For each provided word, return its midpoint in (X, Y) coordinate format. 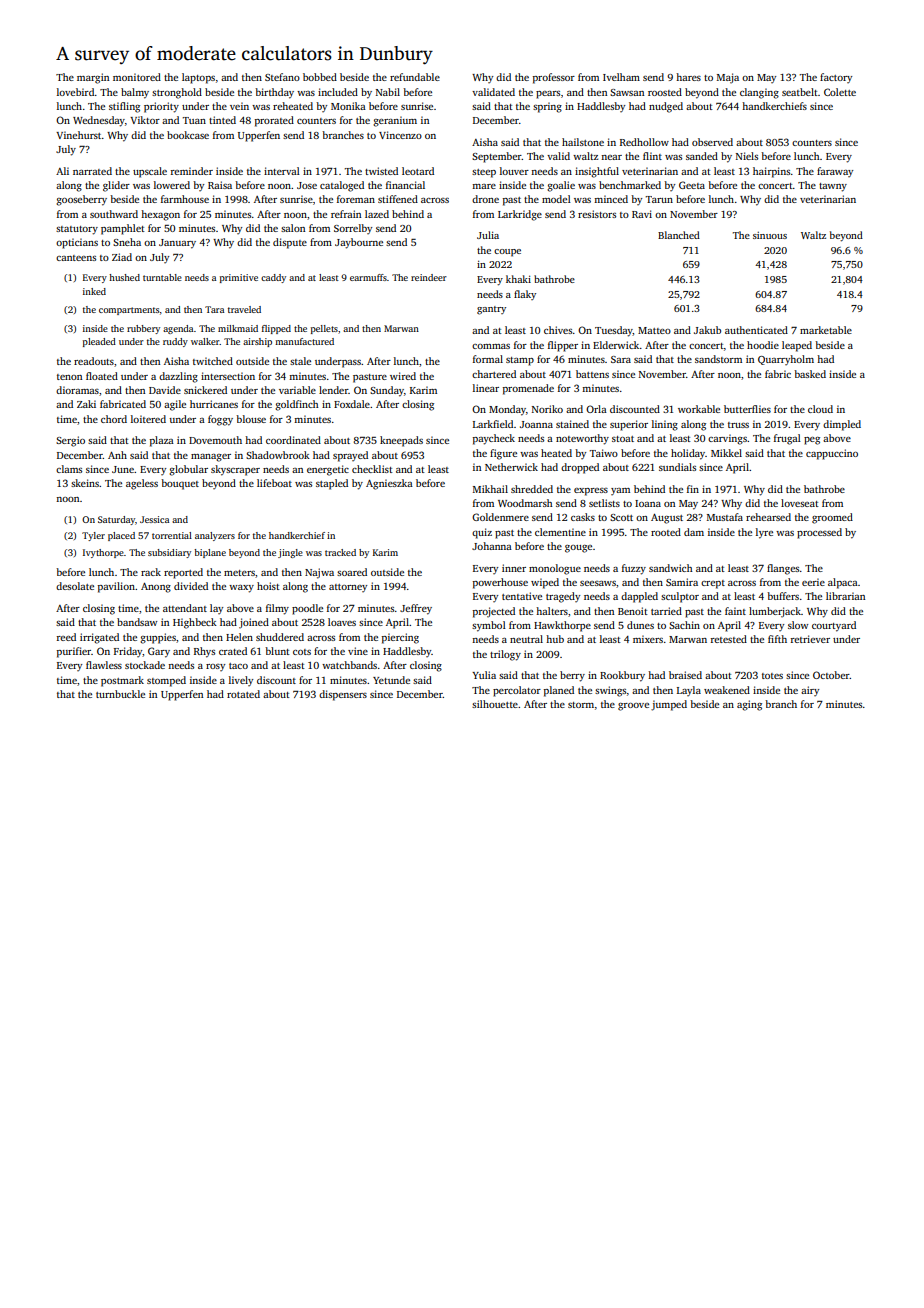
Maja (728, 78)
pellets (324, 329)
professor (554, 78)
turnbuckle (120, 694)
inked (94, 291)
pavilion (116, 587)
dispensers (343, 695)
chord (114, 419)
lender (333, 390)
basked (810, 374)
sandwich (671, 568)
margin (93, 78)
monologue (555, 569)
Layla (689, 691)
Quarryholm (786, 360)
